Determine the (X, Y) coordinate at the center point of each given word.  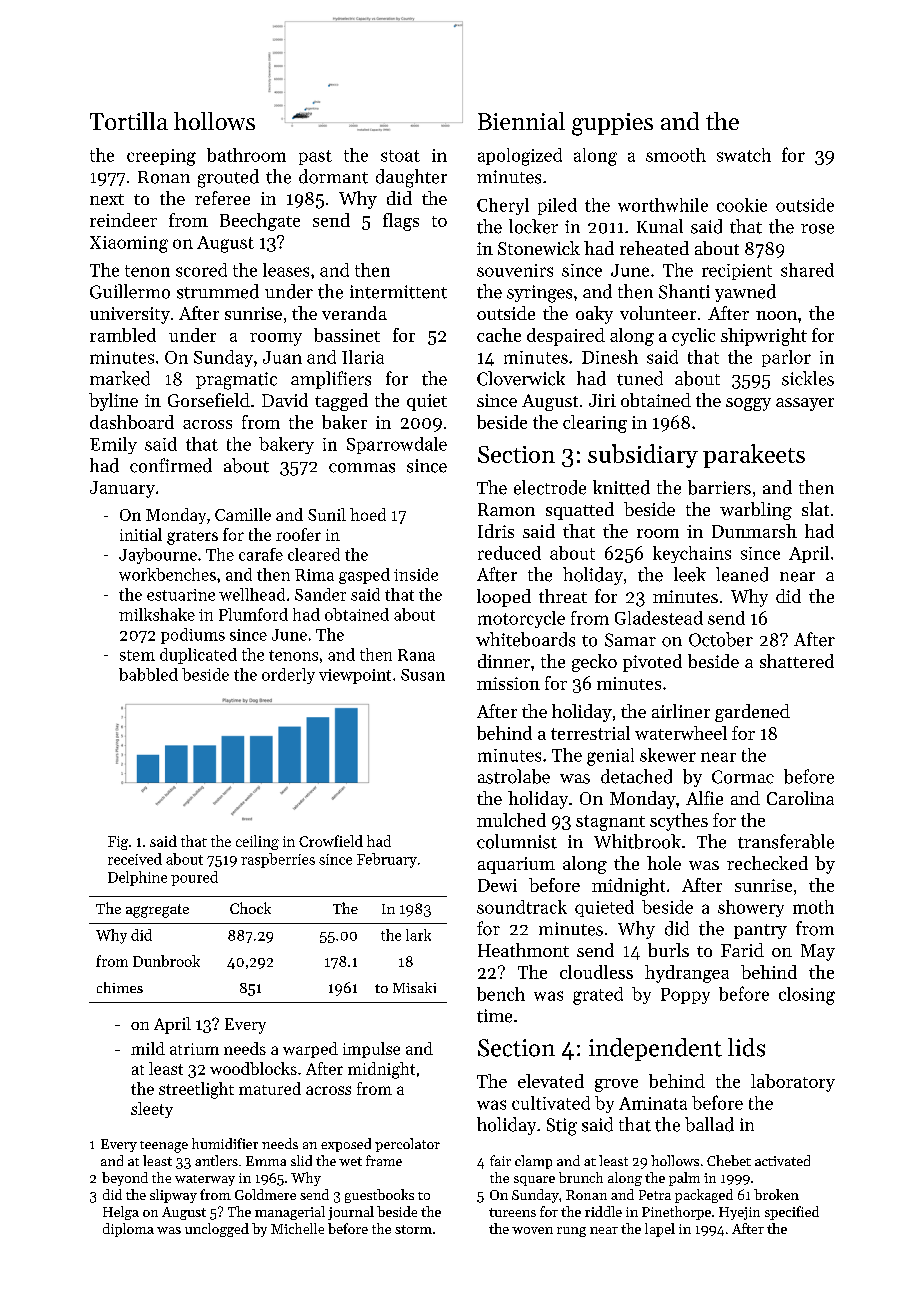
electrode (550, 487)
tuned (640, 378)
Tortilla (129, 121)
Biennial (521, 121)
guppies (612, 124)
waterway (205, 1180)
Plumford (253, 614)
